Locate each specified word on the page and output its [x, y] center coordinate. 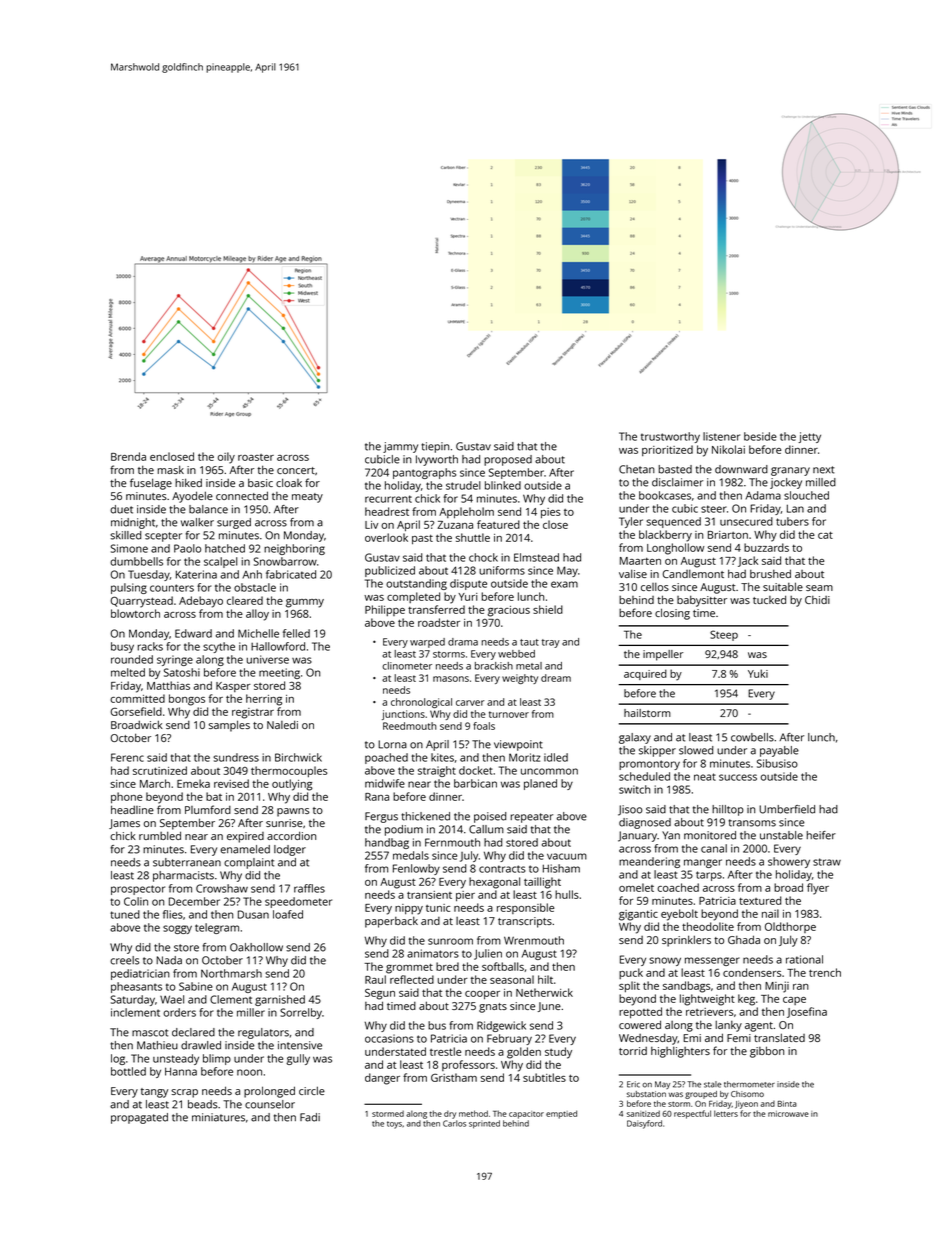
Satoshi [182, 672]
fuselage [151, 484]
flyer [818, 889]
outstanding [416, 584]
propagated [139, 1118]
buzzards [766, 547]
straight [437, 771]
